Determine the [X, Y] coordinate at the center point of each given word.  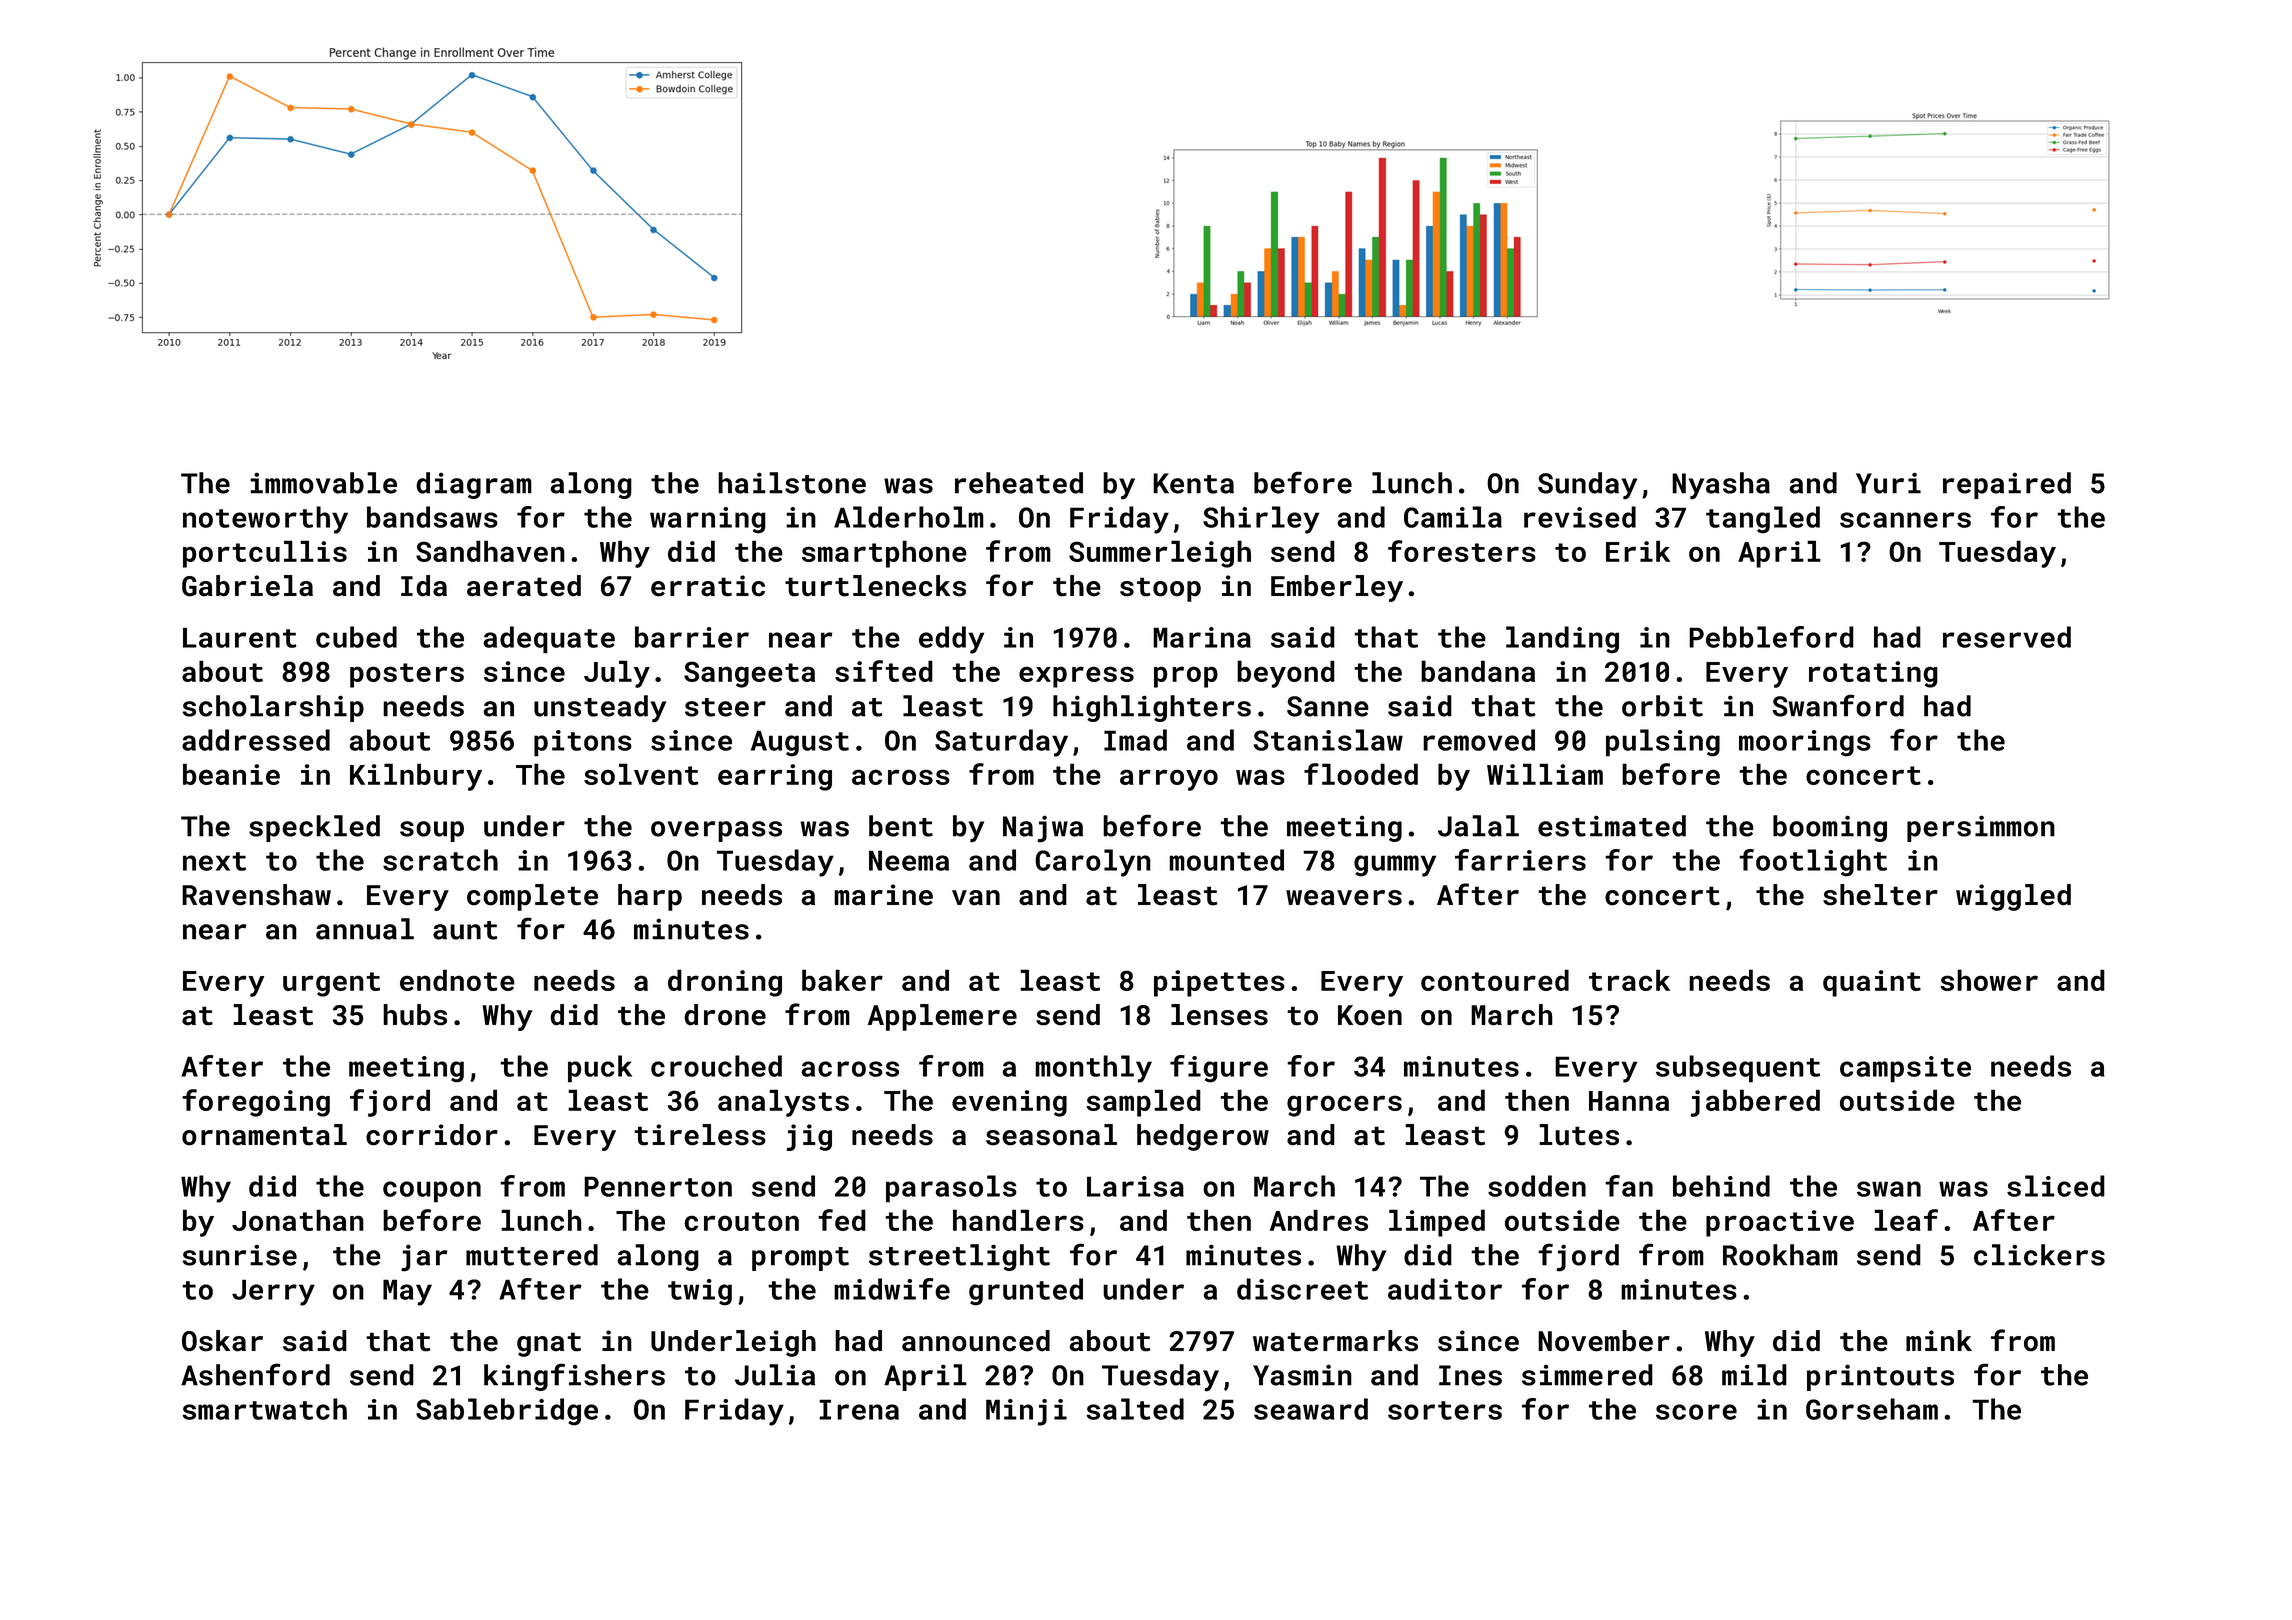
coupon [432, 1192]
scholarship [273, 708]
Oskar [222, 1341]
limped [1437, 1223]
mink [1939, 1340]
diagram [474, 485]
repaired [2007, 485]
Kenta [1193, 483]
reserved [2007, 637]
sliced [2056, 1186]
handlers [1018, 1220]
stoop [1160, 589]
